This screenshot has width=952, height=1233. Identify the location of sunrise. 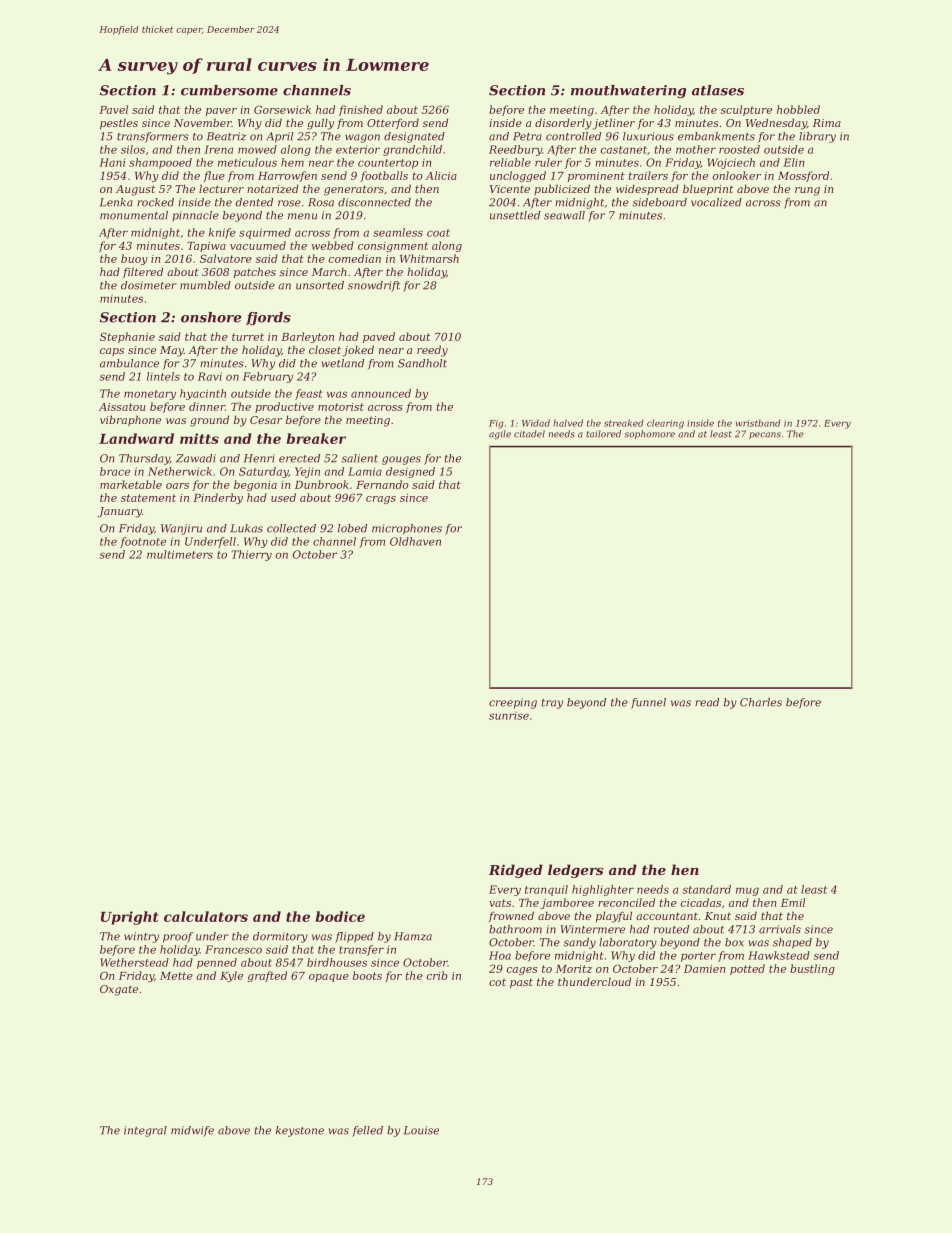
(509, 715).
